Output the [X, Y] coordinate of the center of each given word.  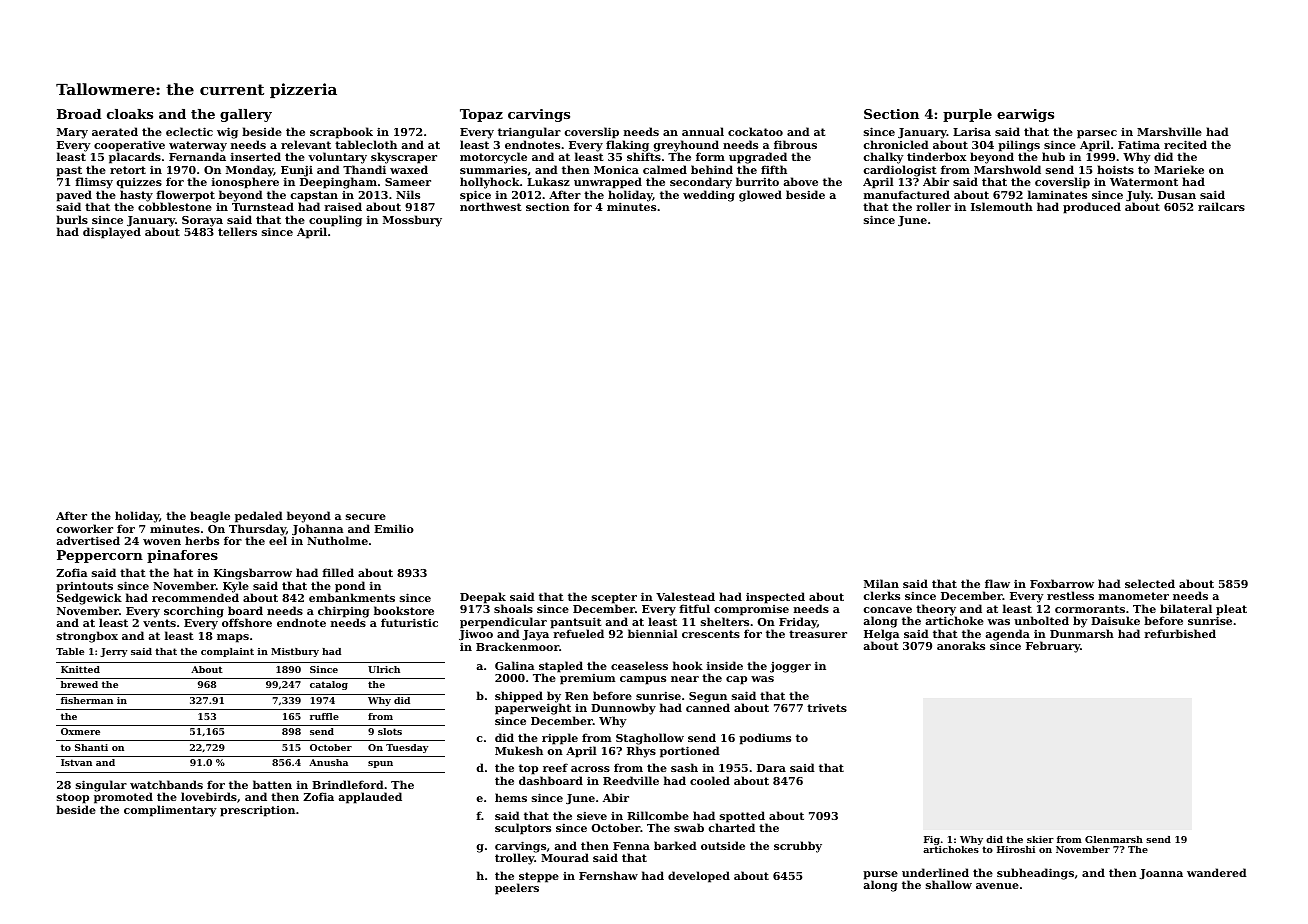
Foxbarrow [1062, 583]
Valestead [685, 596]
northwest [491, 207]
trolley [515, 859]
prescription [257, 811]
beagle [210, 517]
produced [1092, 208]
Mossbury [412, 221]
